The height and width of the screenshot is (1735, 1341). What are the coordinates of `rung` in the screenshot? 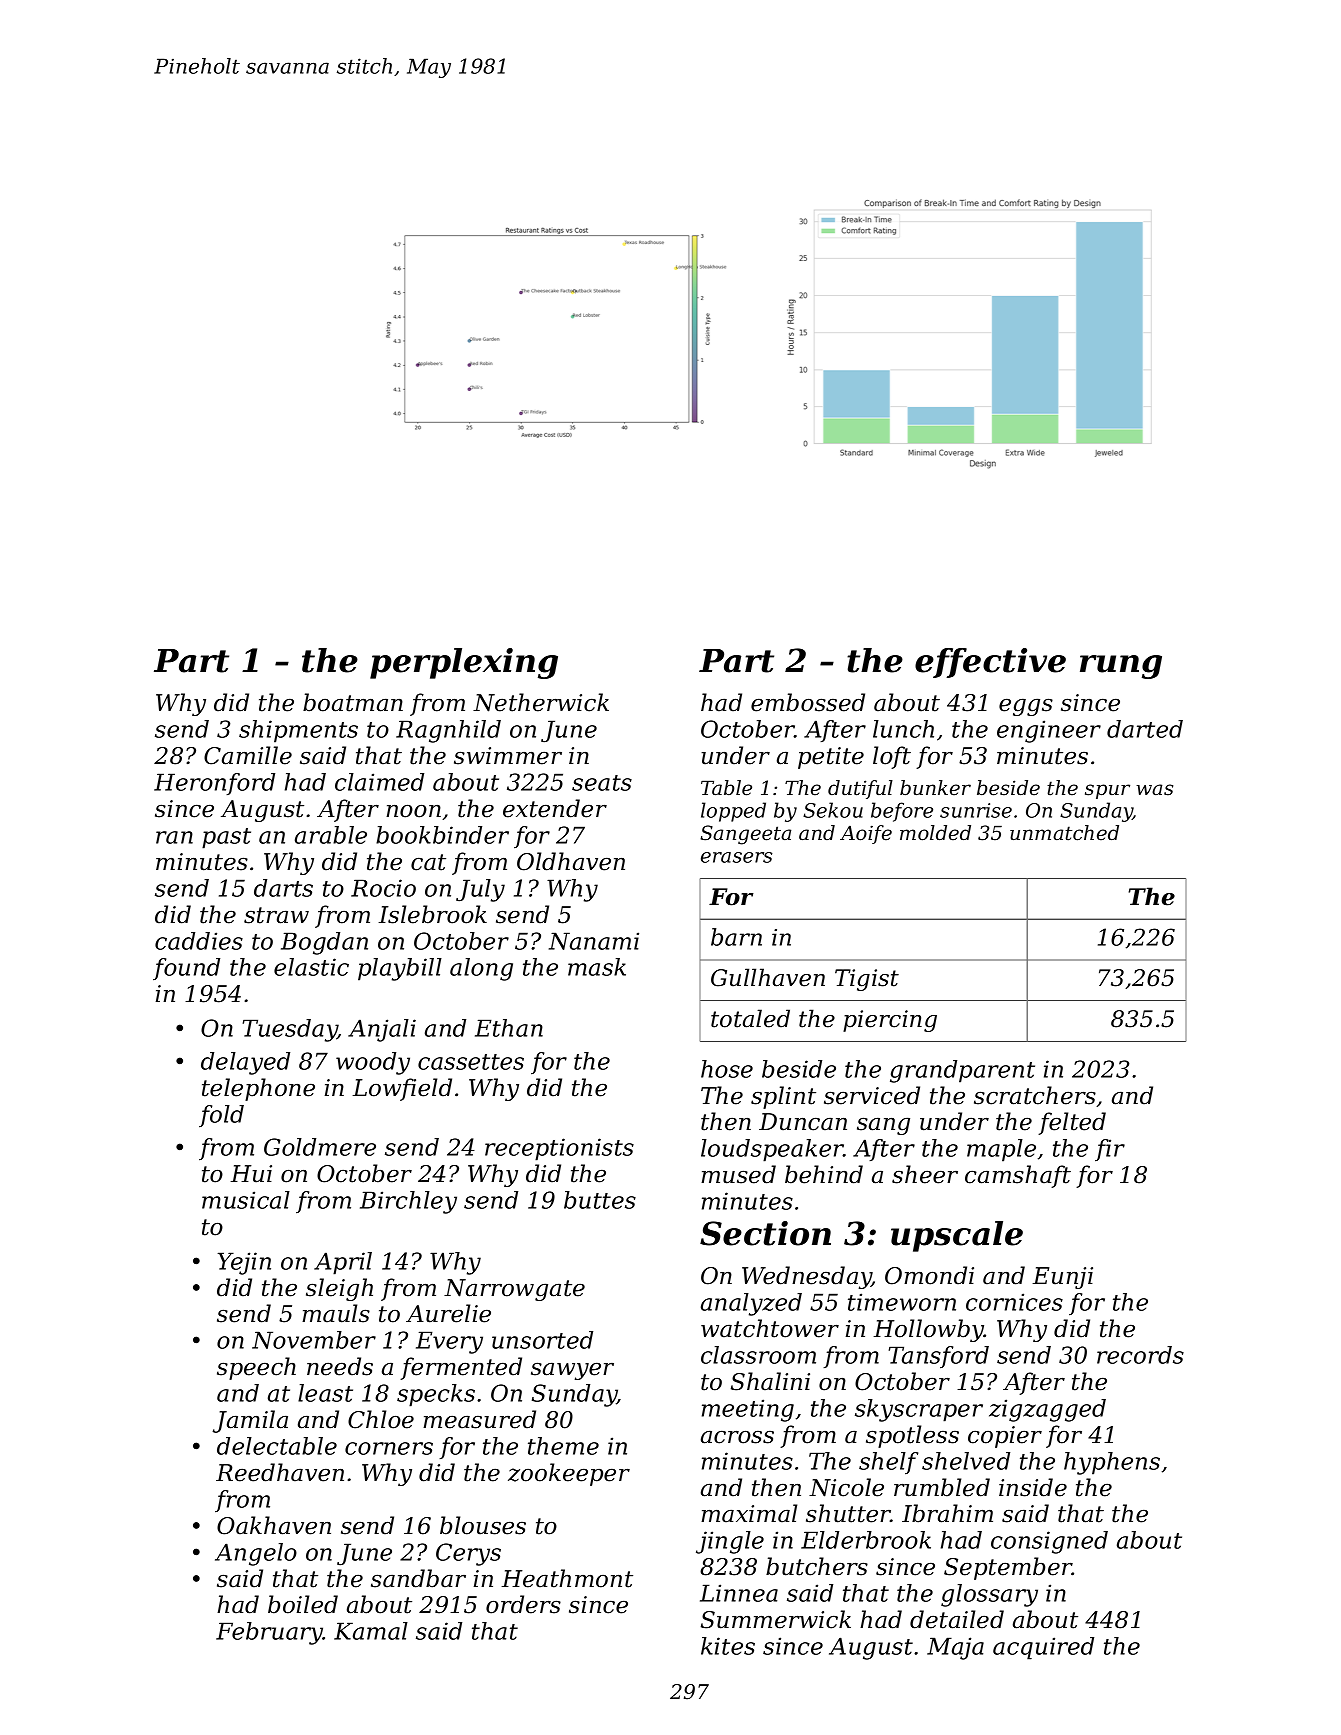 It's located at (1121, 667).
